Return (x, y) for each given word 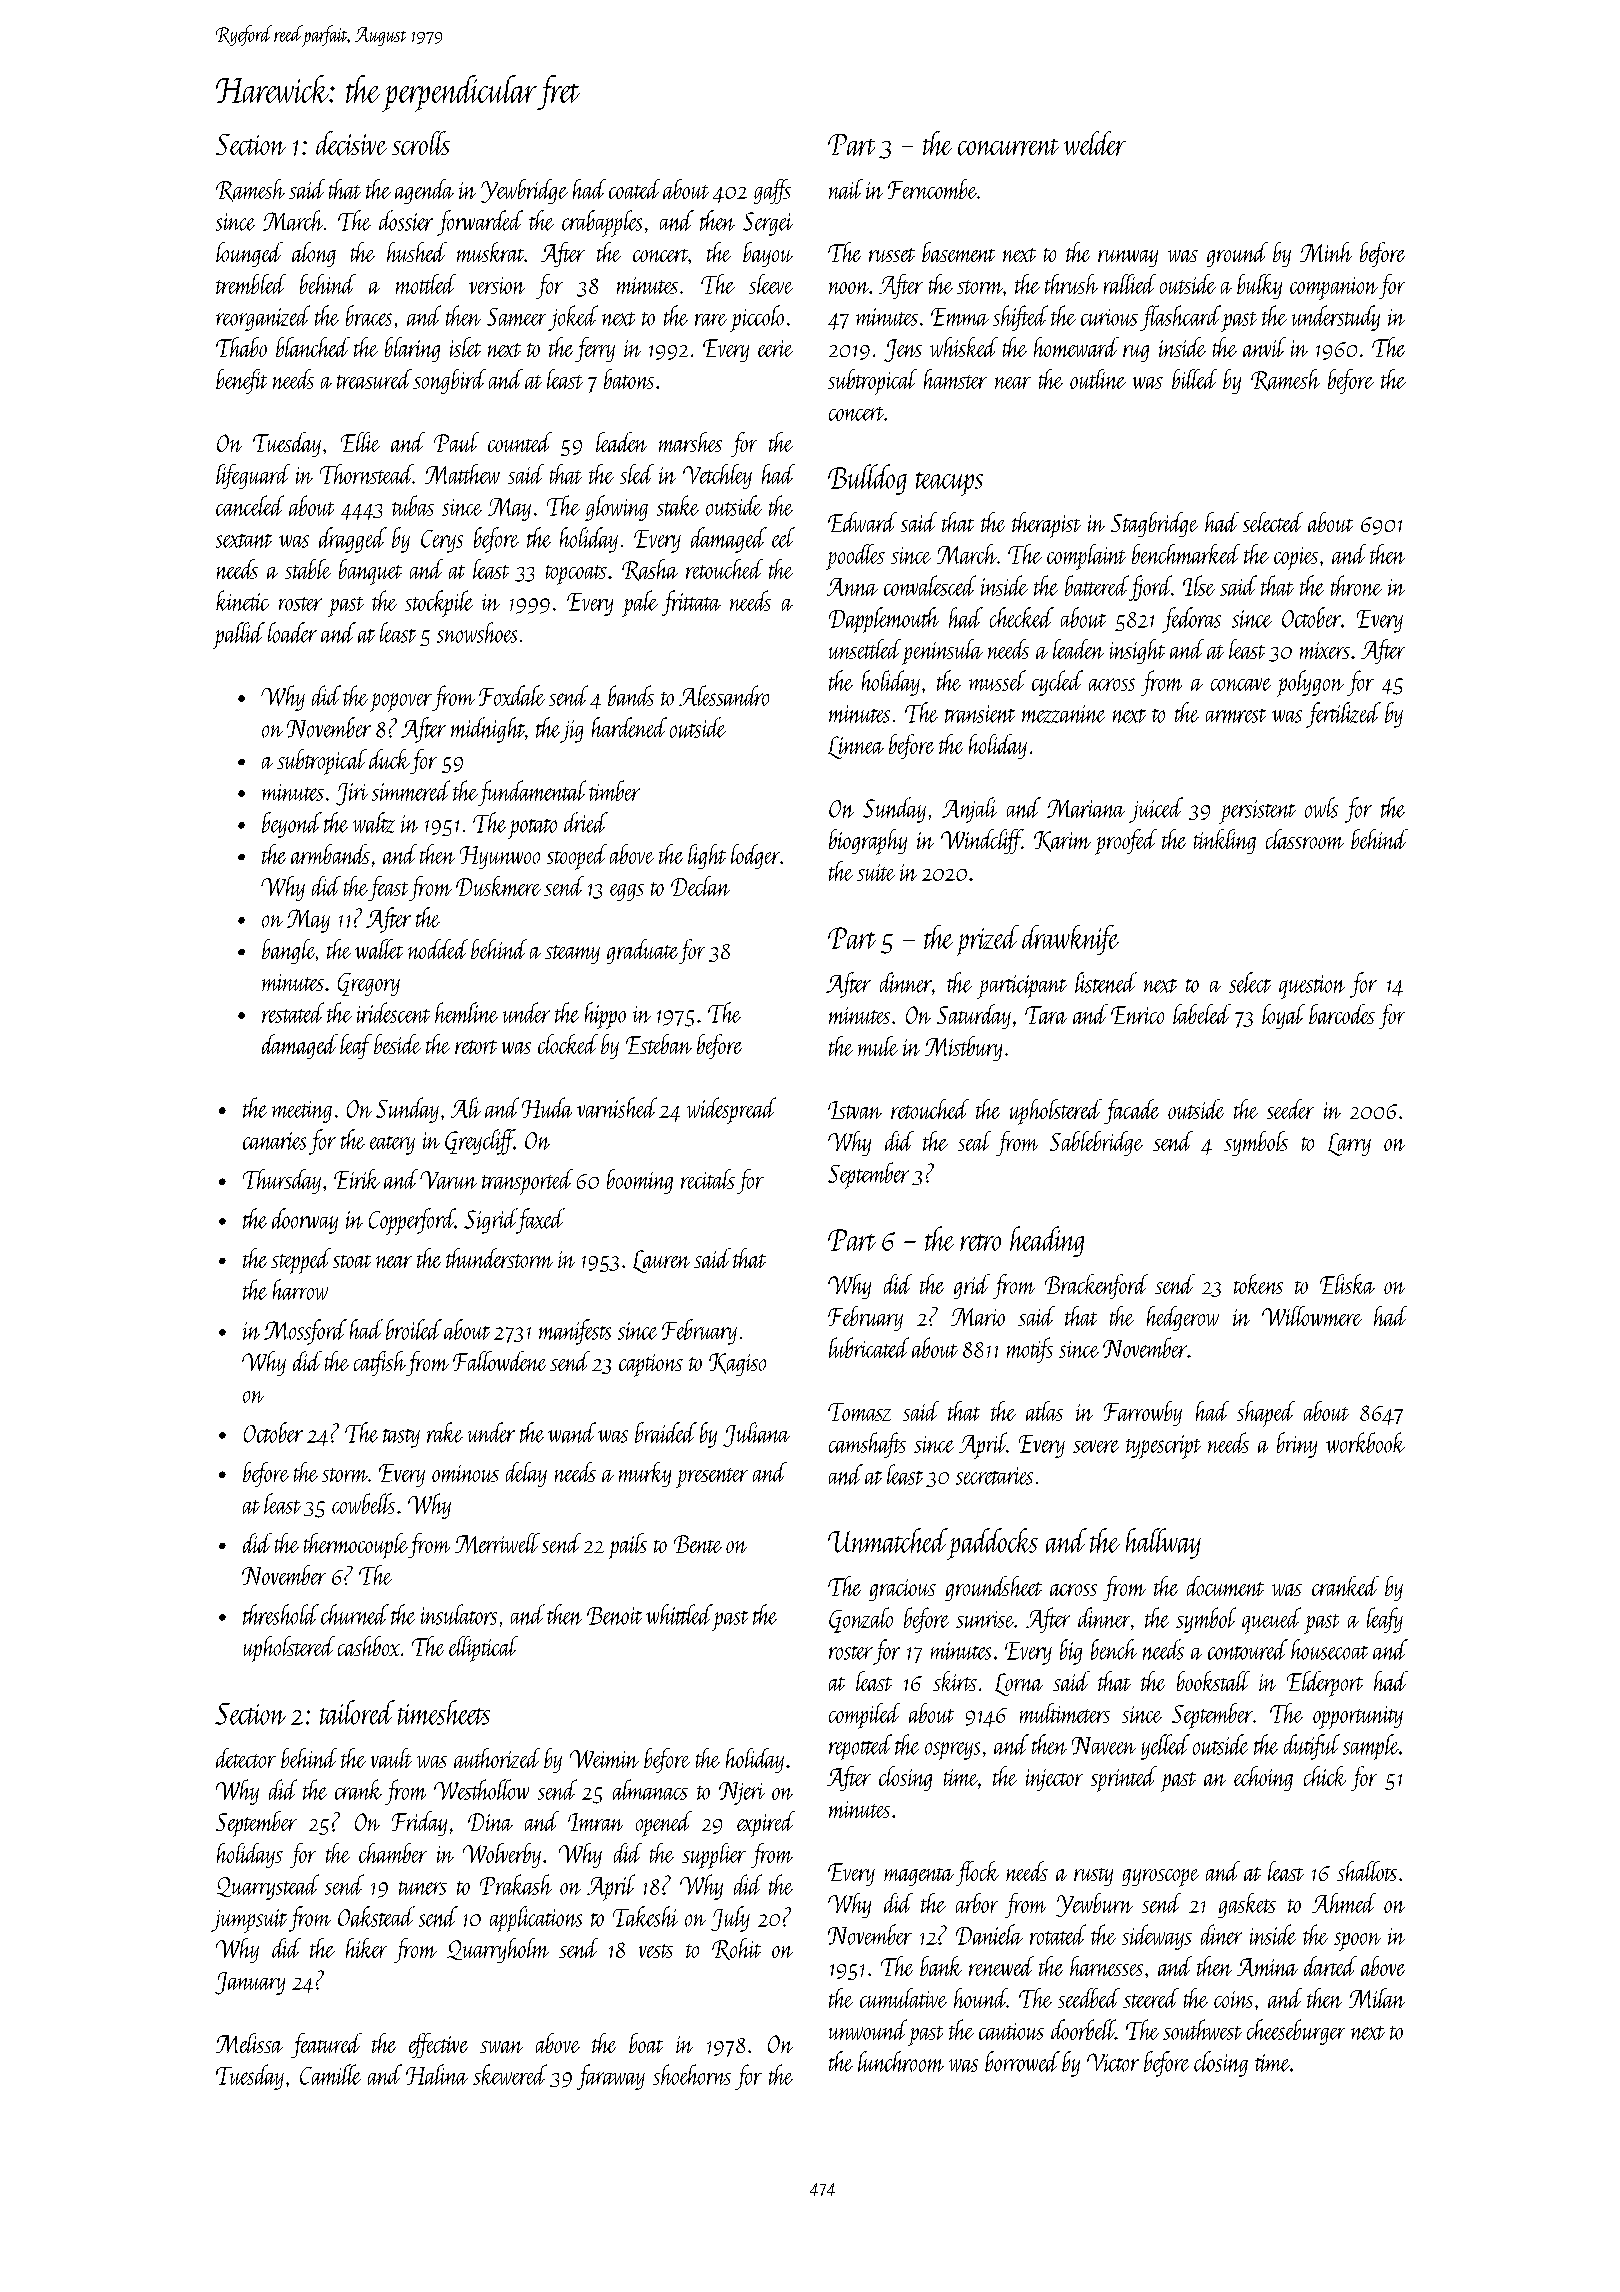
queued (1271, 1620)
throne (1356, 585)
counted (520, 442)
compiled (864, 1716)
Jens (903, 350)
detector (246, 1758)
